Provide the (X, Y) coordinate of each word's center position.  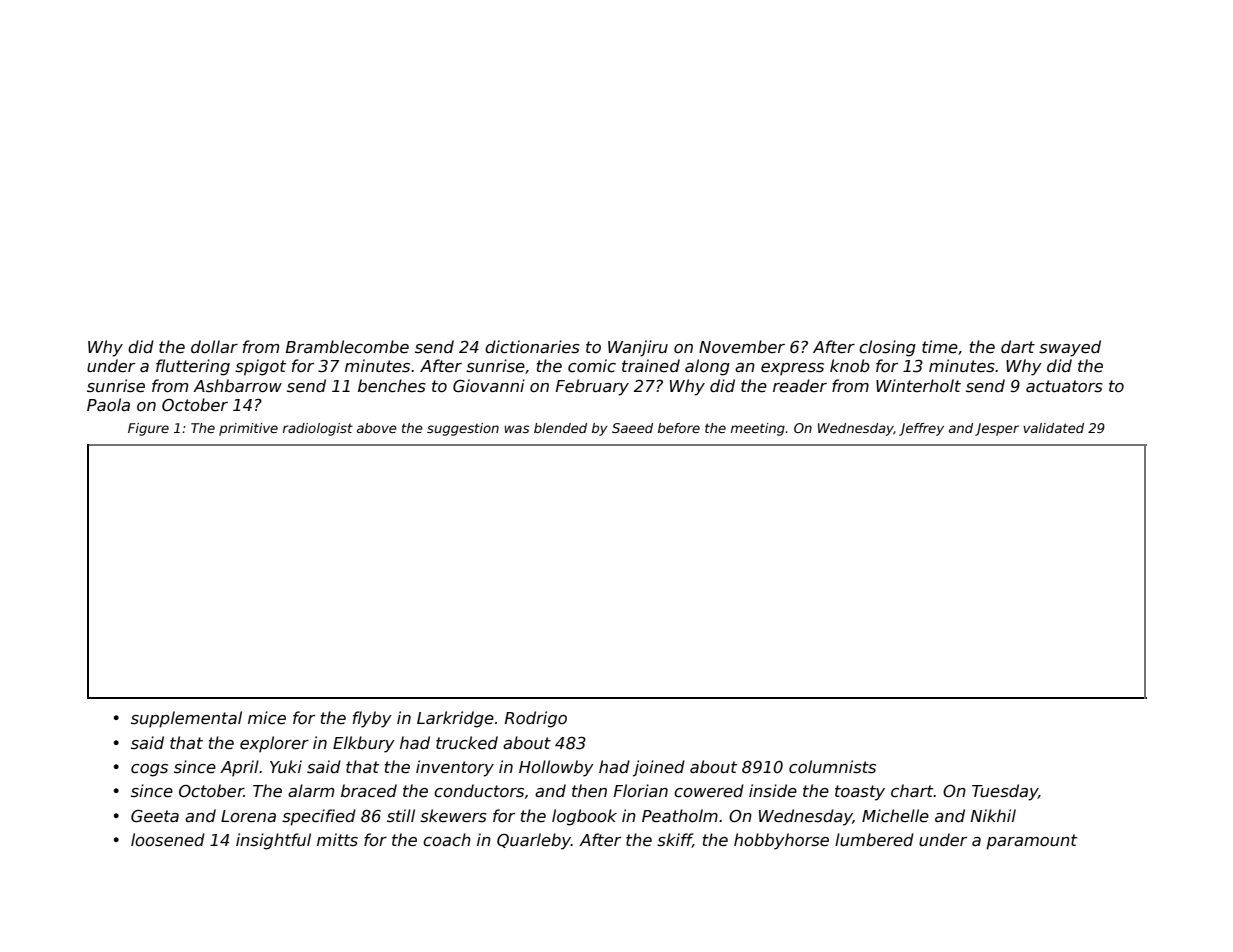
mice (267, 718)
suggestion (463, 429)
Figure (148, 429)
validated (1053, 428)
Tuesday (1005, 792)
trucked (467, 742)
